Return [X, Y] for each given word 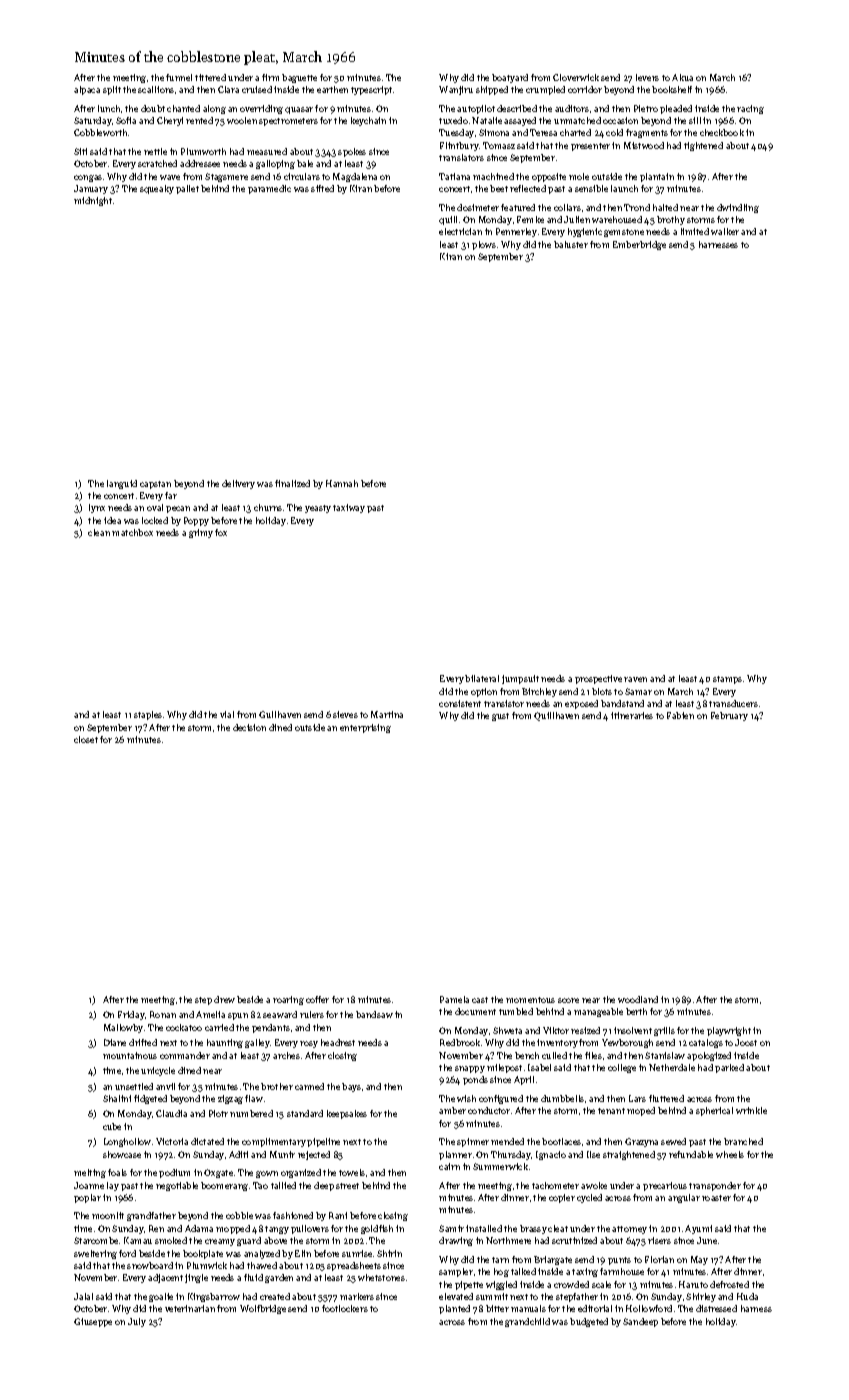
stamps [727, 680]
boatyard [510, 78]
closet [86, 739]
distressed [716, 1308]
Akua [682, 77]
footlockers [345, 1308]
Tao [260, 1185]
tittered [210, 77]
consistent [460, 703]
